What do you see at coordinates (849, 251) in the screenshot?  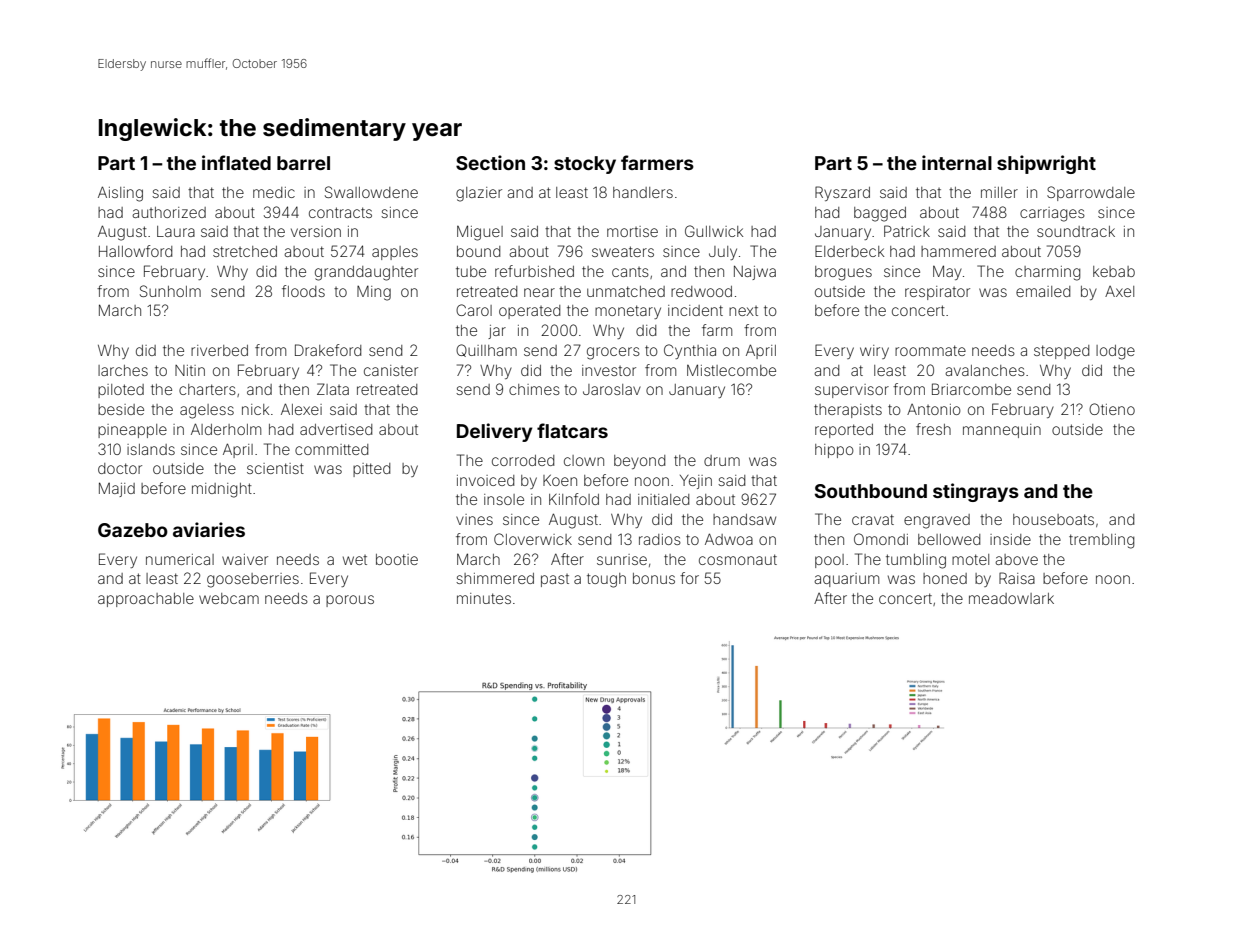 I see `Elderbeck` at bounding box center [849, 251].
